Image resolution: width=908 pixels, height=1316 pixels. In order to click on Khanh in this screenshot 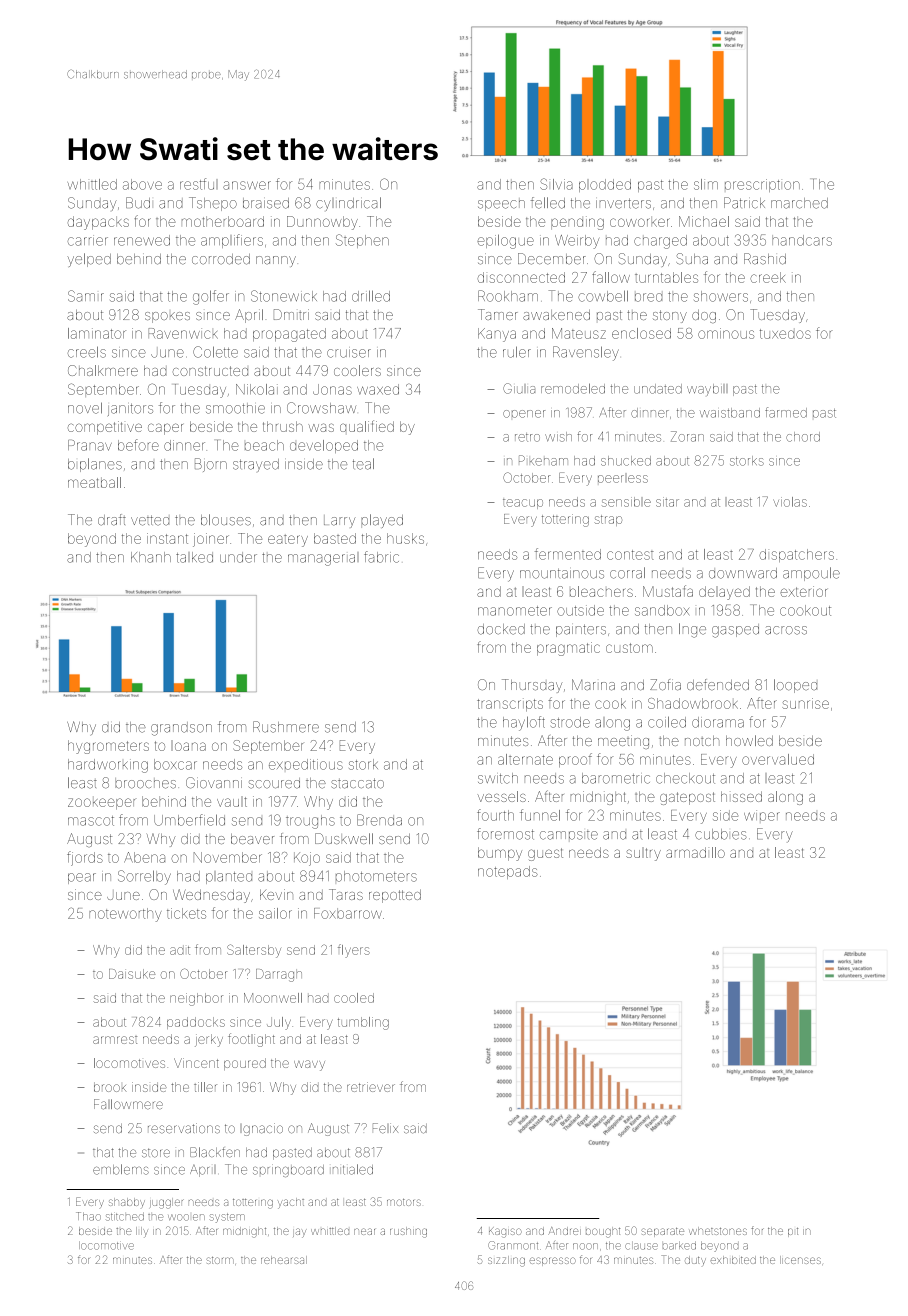, I will do `click(151, 557)`.
